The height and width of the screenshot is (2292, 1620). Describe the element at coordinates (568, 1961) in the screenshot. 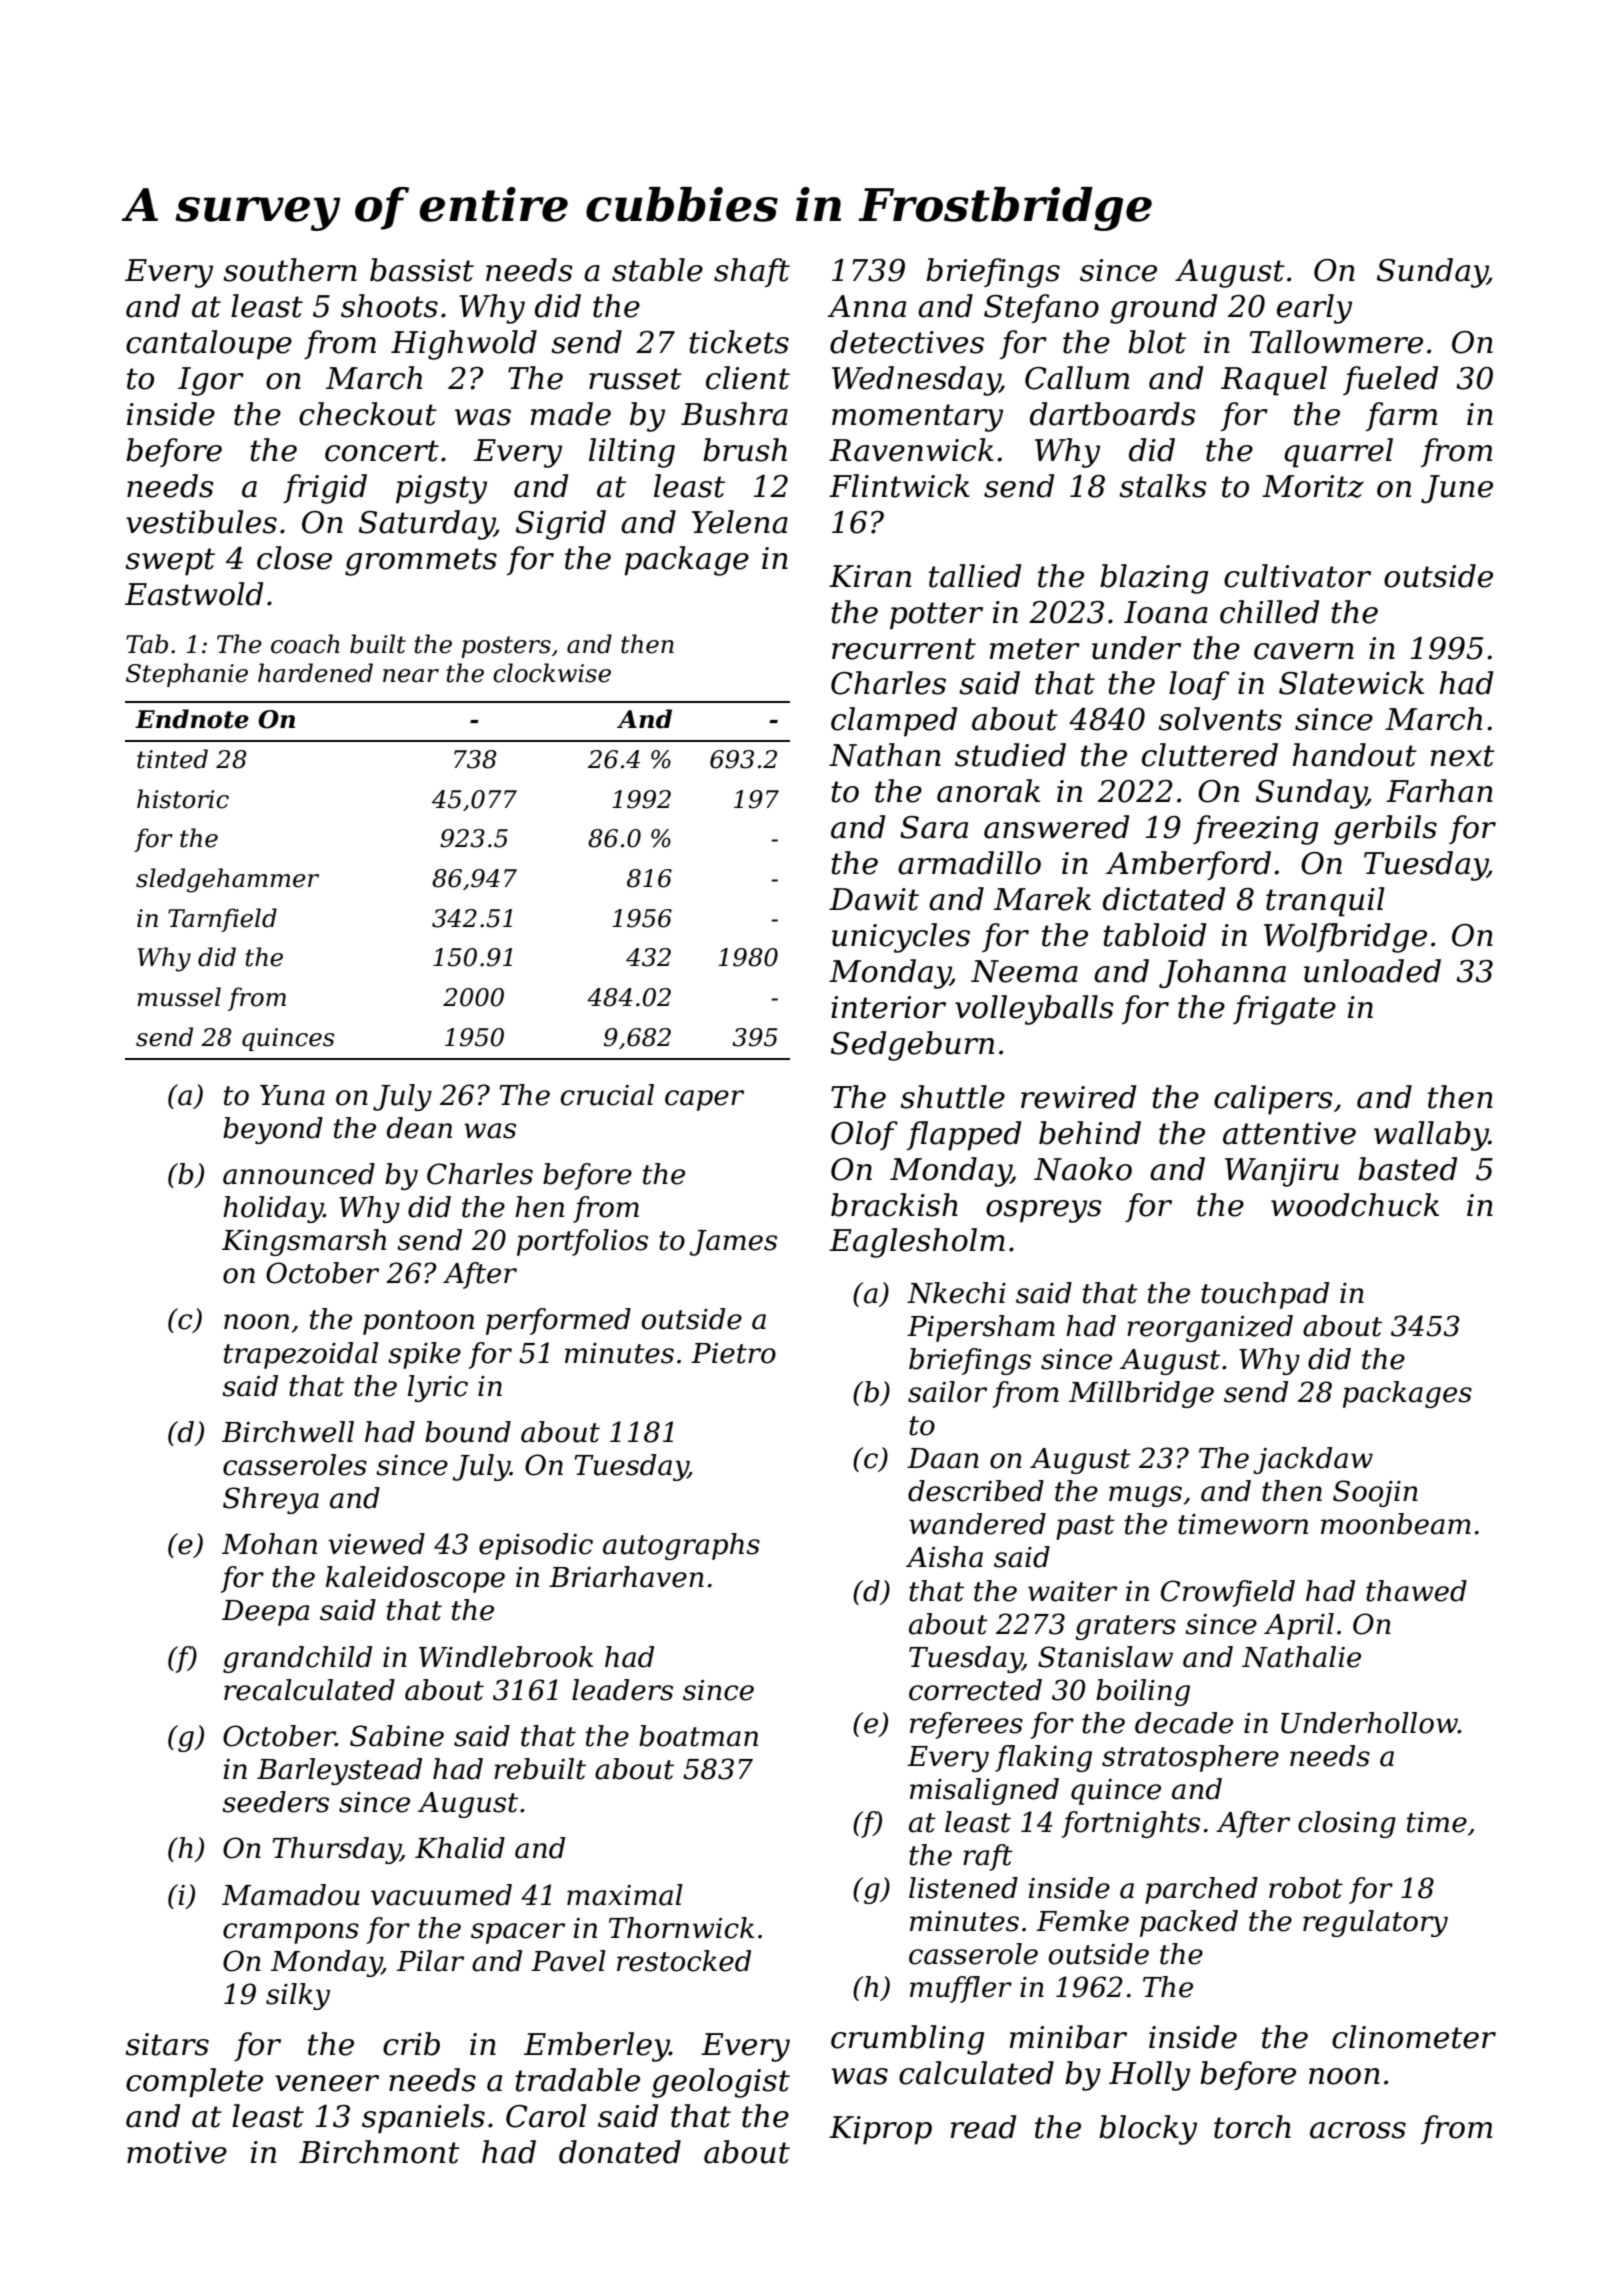

I see `Pavel` at that location.
